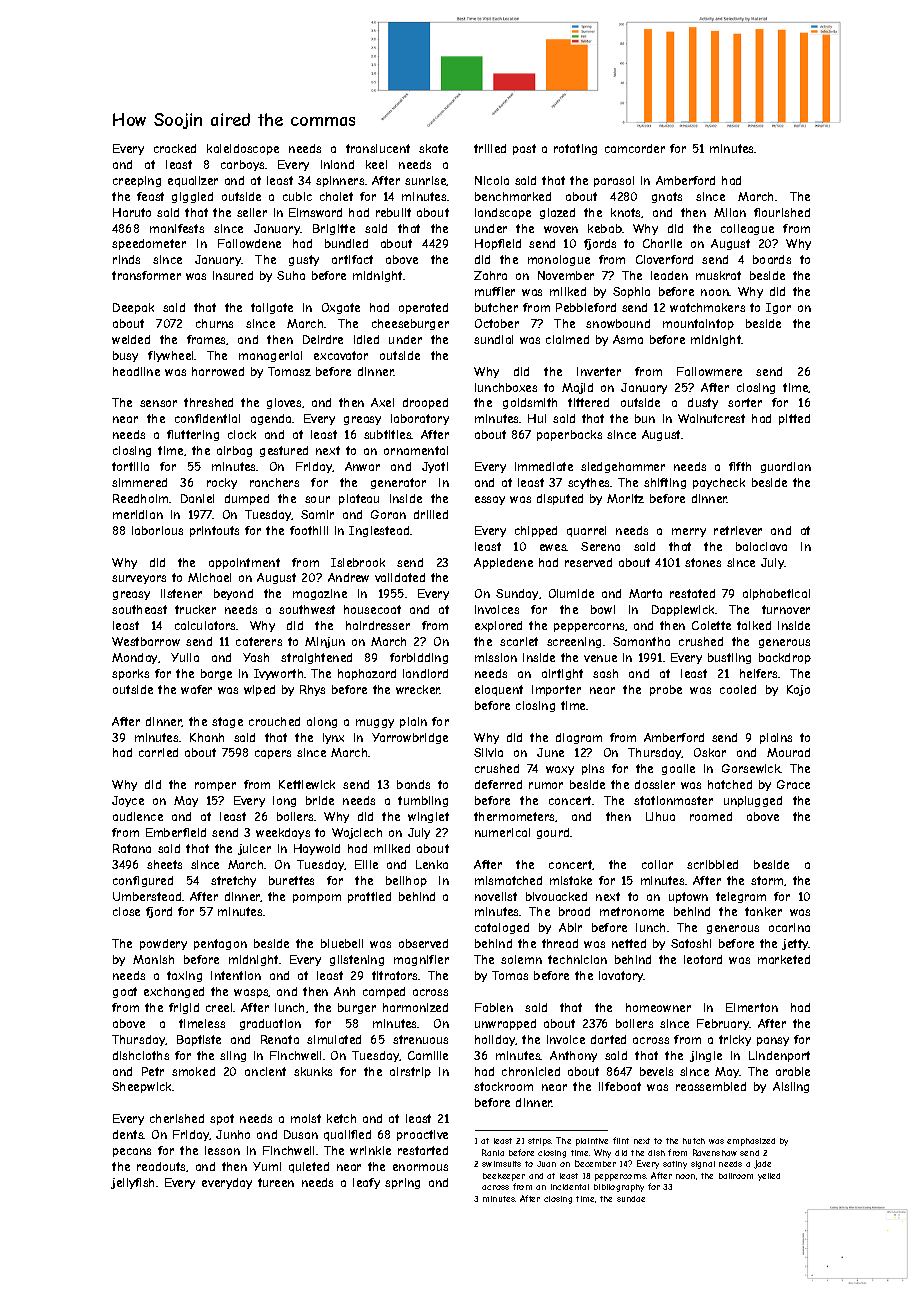  I want to click on skate, so click(433, 148).
